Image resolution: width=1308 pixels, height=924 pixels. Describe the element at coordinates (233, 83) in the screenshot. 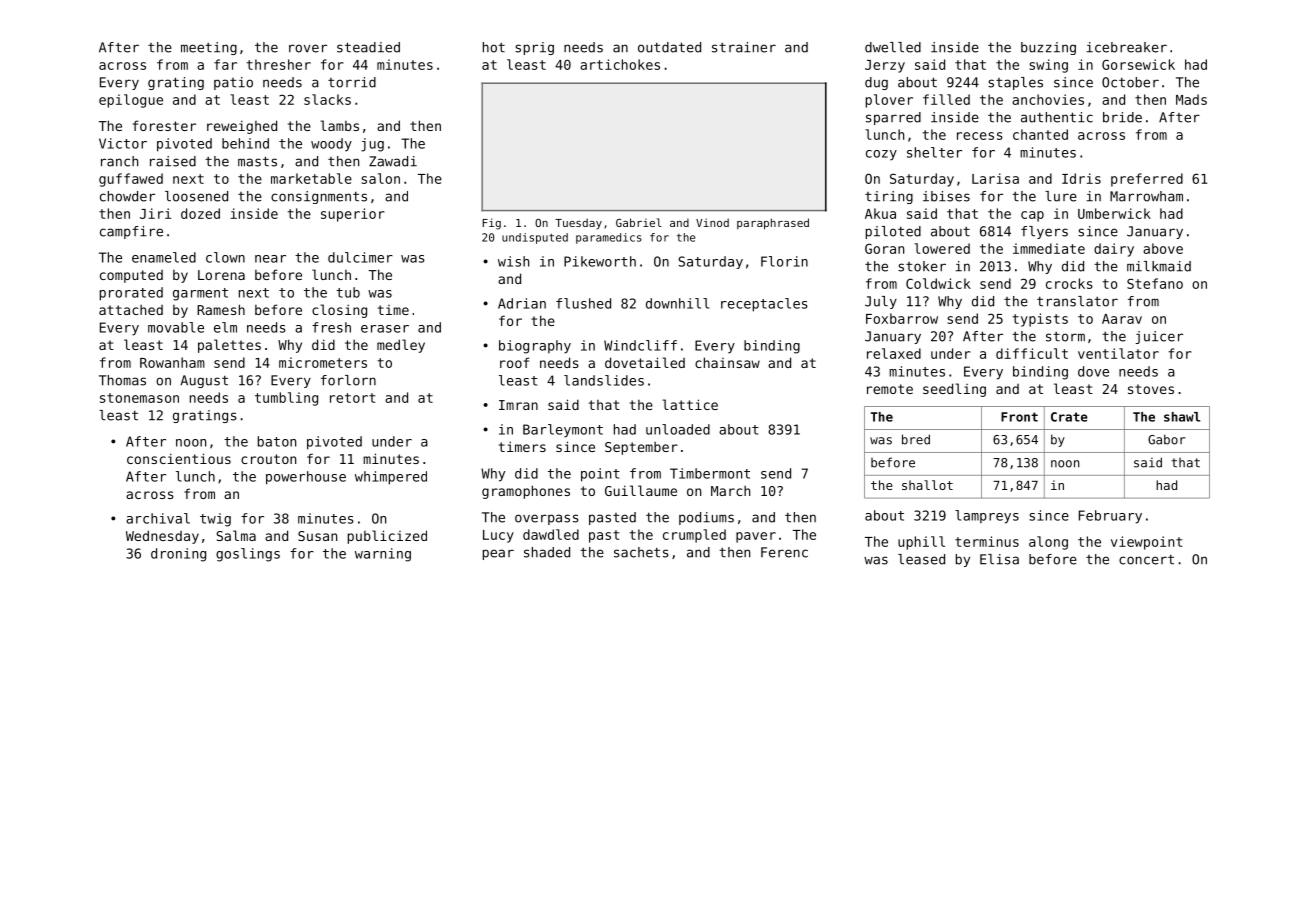

I see `patio` at that location.
